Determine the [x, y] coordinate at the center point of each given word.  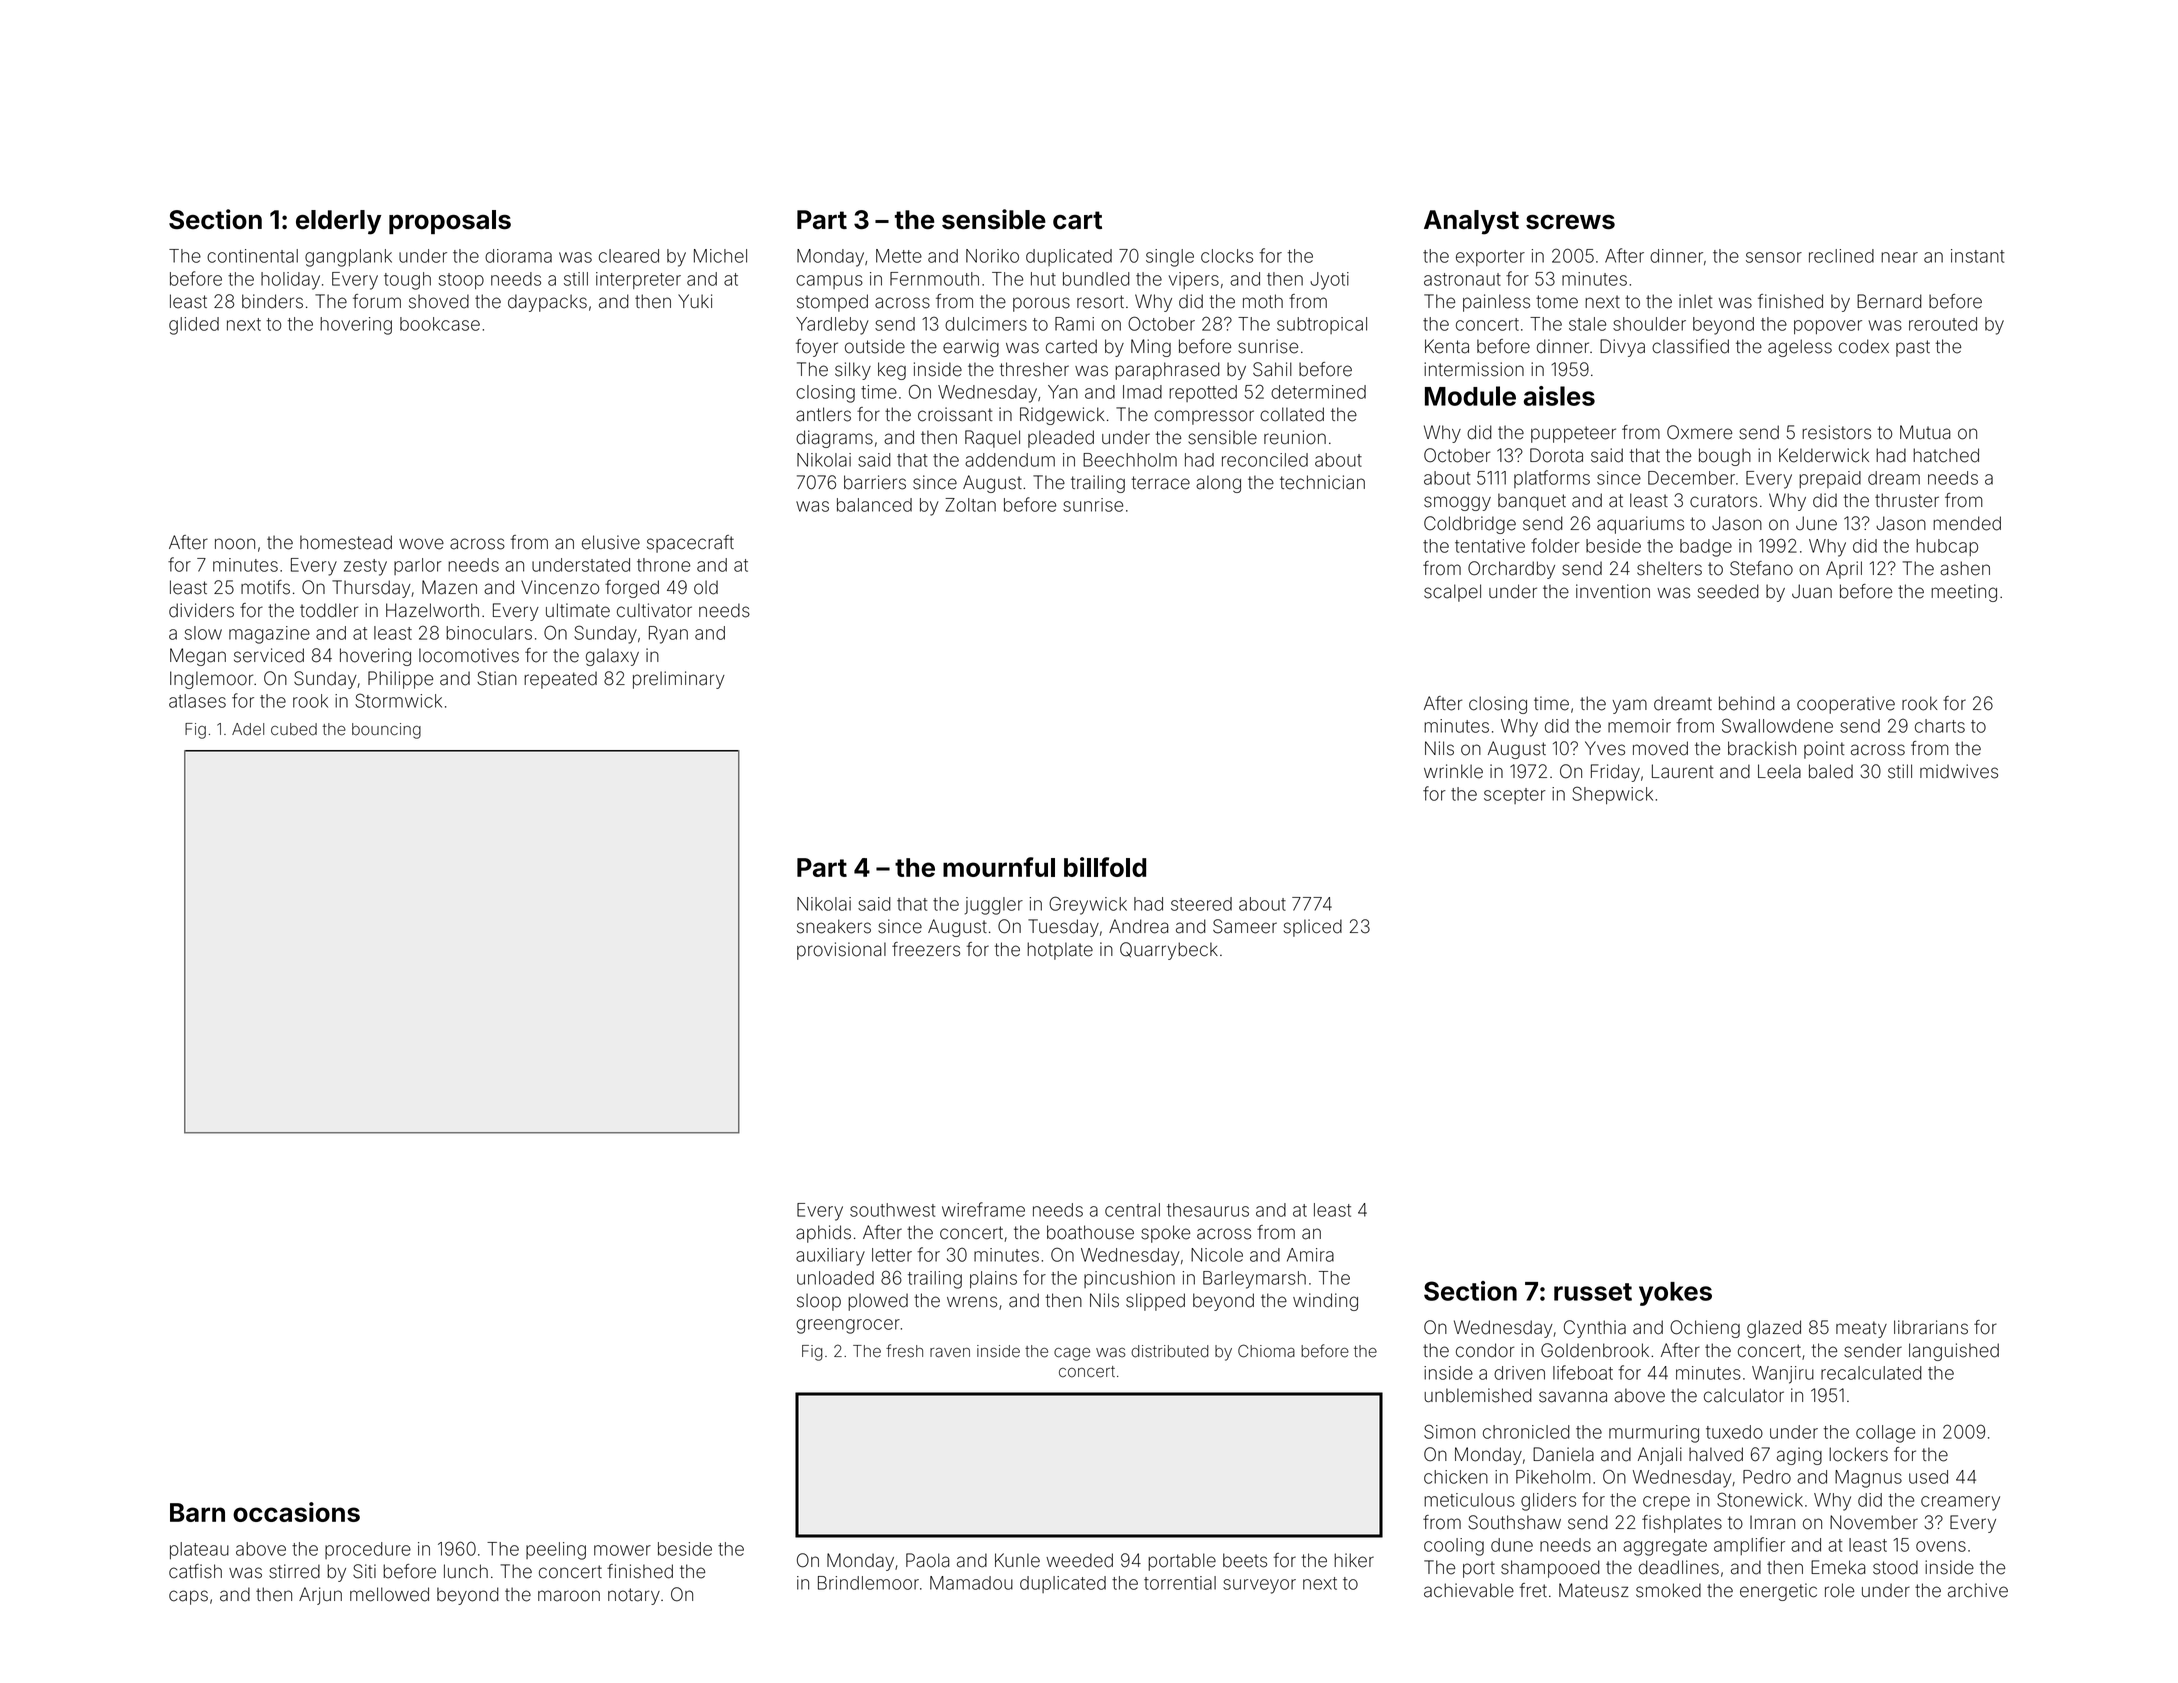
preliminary [679, 680]
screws [1570, 222]
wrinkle [1453, 771]
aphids [823, 1234]
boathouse [1090, 1232]
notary [634, 1596]
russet [1593, 1292]
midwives [1959, 771]
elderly [338, 222]
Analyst [1471, 222]
